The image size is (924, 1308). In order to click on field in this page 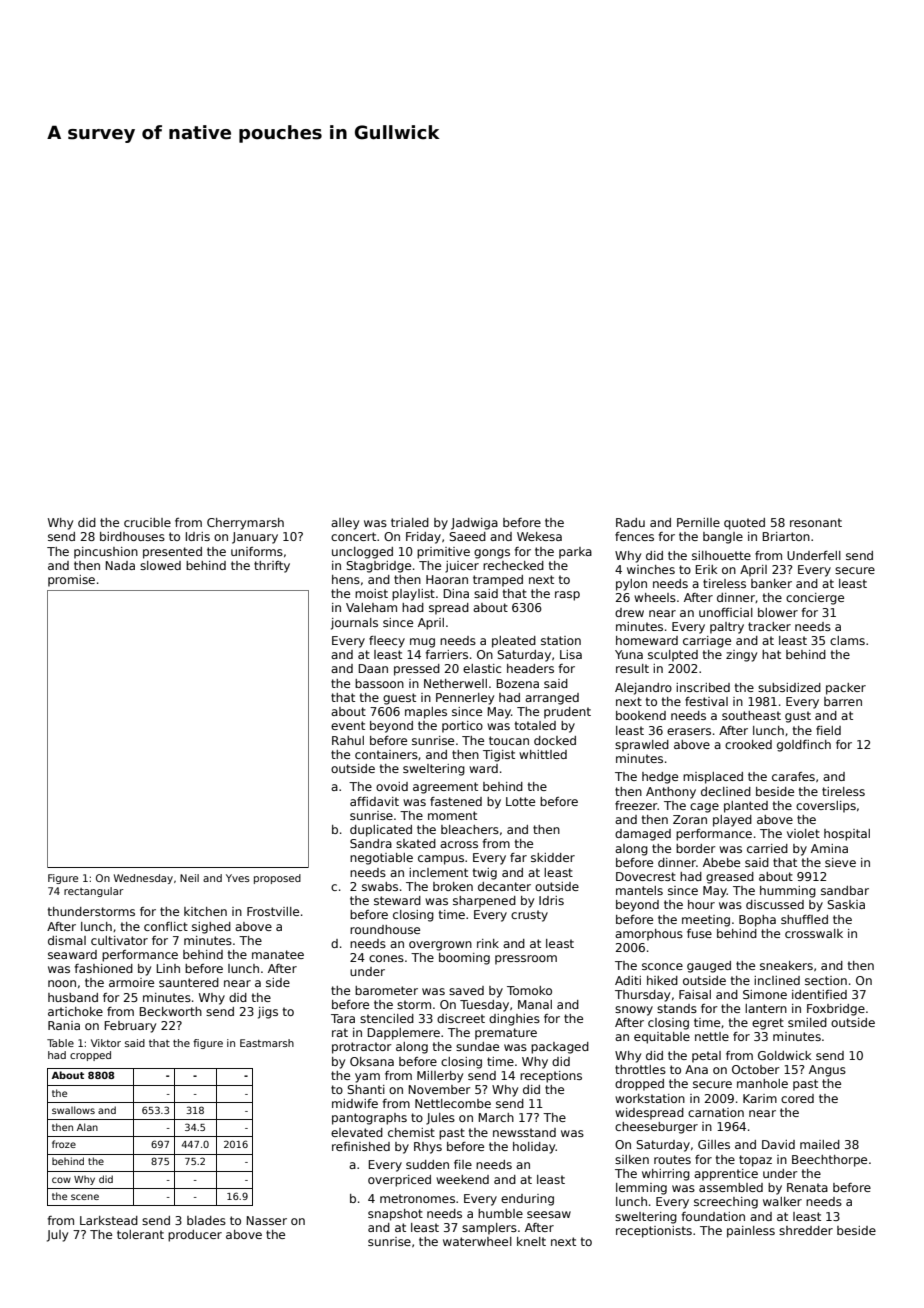, I will do `click(828, 730)`.
